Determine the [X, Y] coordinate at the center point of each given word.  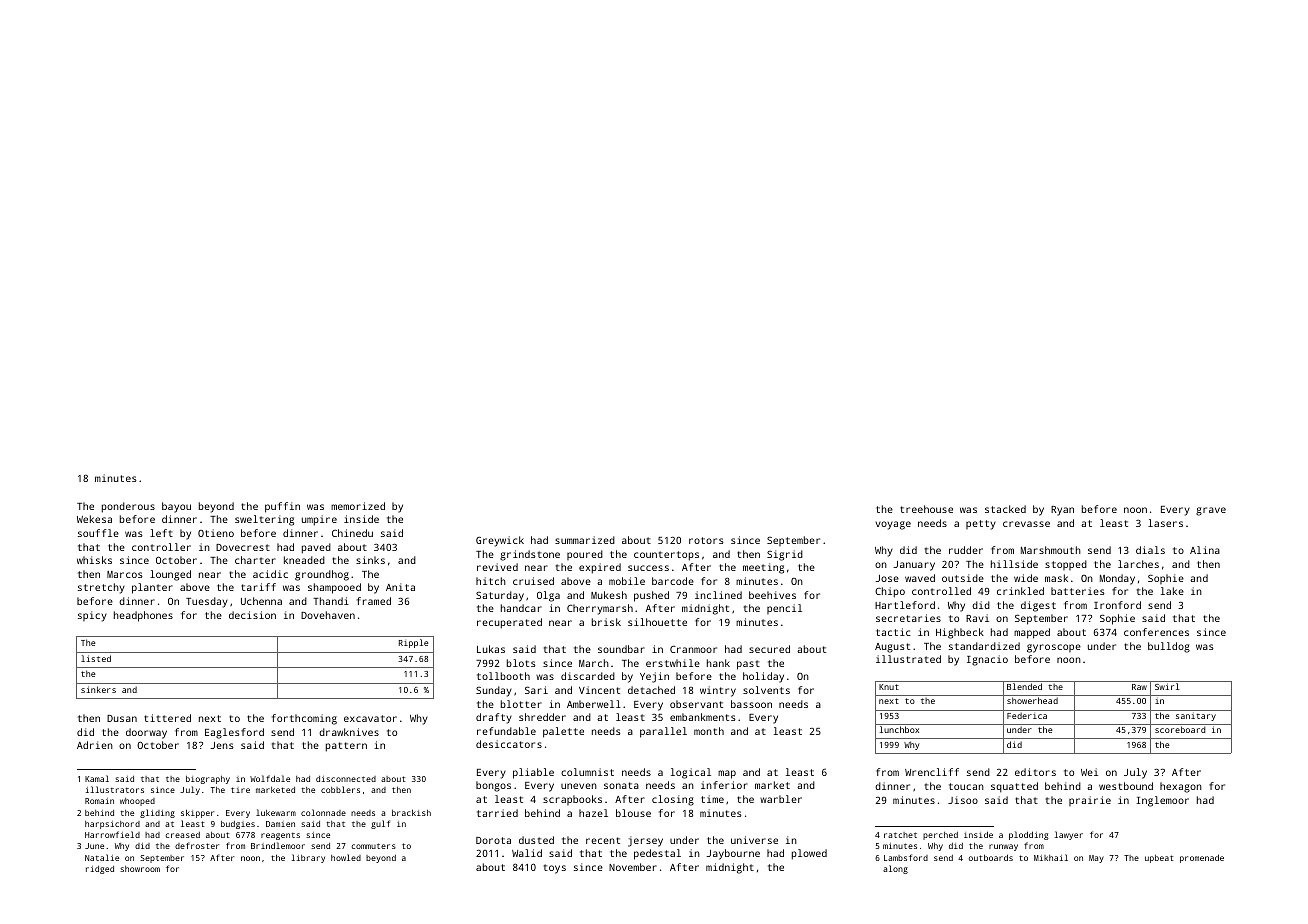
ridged [100, 870]
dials [1150, 550]
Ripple [414, 643]
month [709, 731]
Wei [1089, 772]
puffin [282, 507]
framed [374, 601]
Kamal [97, 778]
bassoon [751, 704]
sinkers [98, 689]
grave [1211, 511]
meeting [763, 568]
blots [521, 663]
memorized [358, 506]
